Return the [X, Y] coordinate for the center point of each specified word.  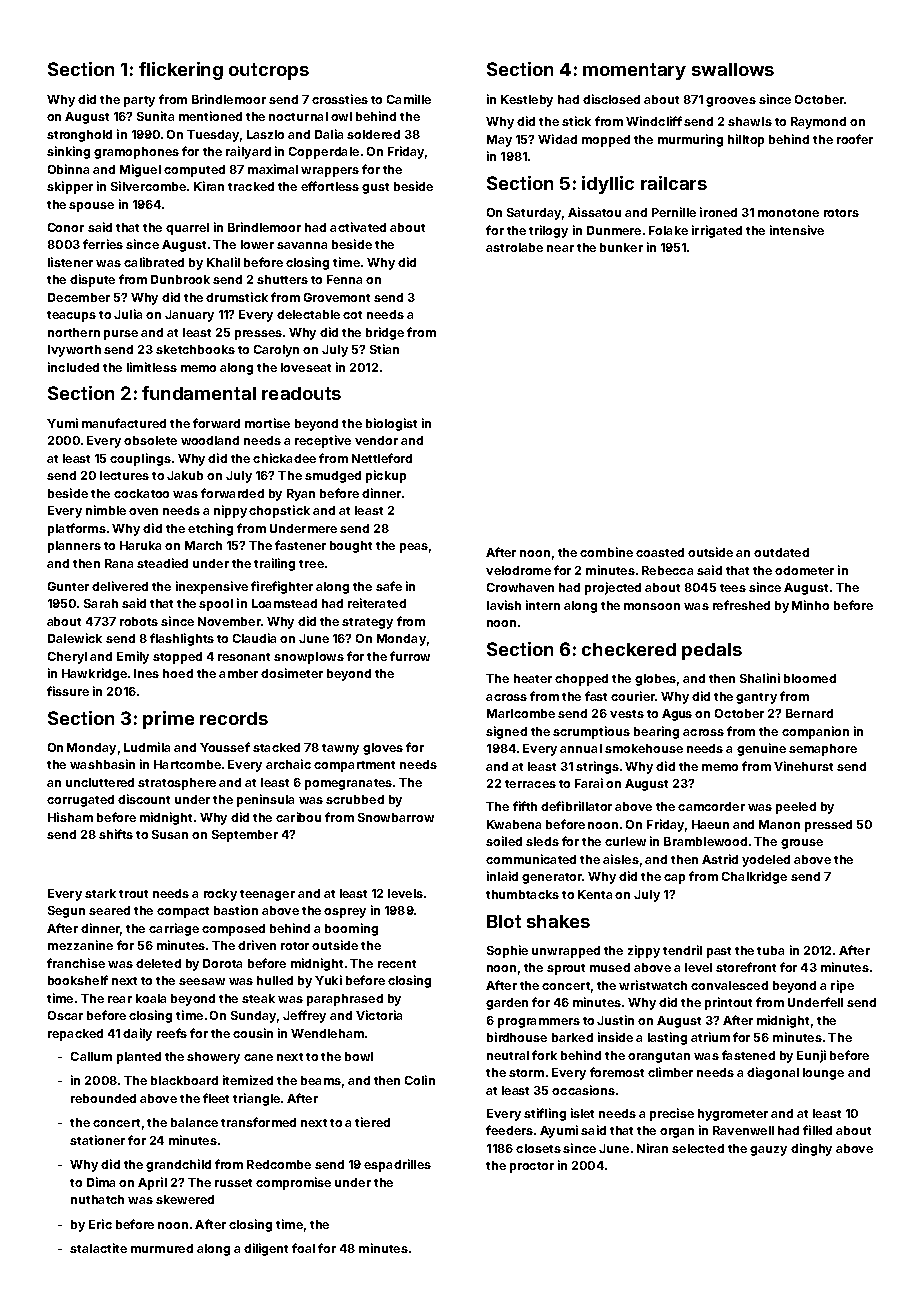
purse [121, 335]
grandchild [178, 1165]
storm [526, 1073]
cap [674, 879]
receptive [323, 441]
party [139, 101]
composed [233, 930]
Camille [409, 99]
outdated [781, 552]
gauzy [768, 1151]
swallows [733, 69]
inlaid [502, 876]
